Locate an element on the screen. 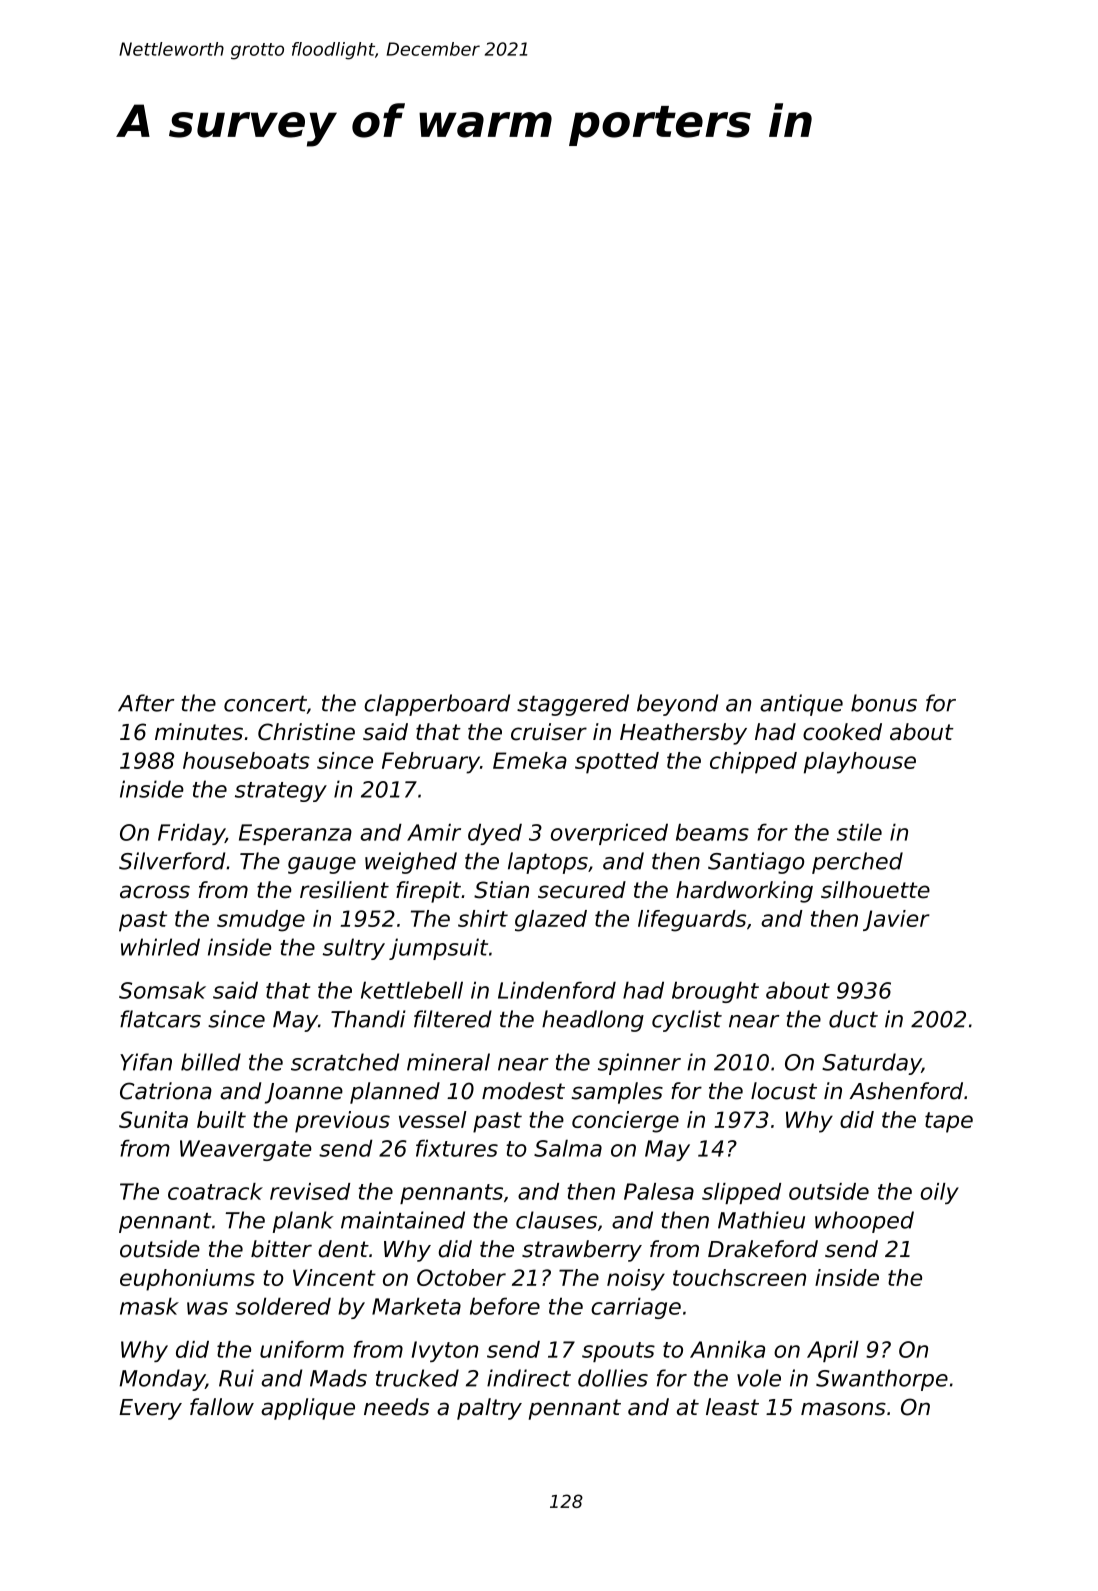  dyed is located at coordinates (495, 834).
